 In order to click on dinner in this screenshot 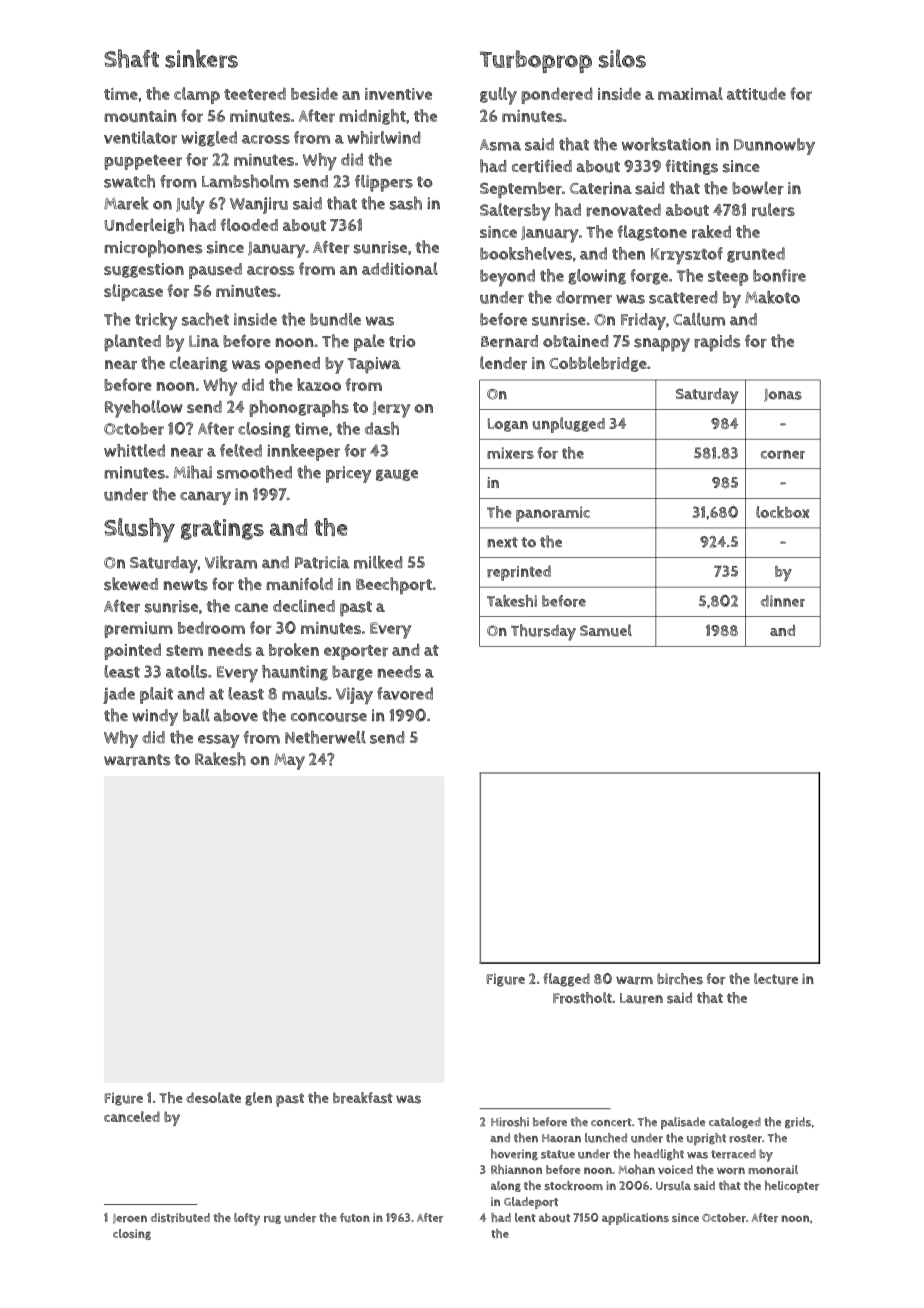, I will do `click(782, 601)`.
